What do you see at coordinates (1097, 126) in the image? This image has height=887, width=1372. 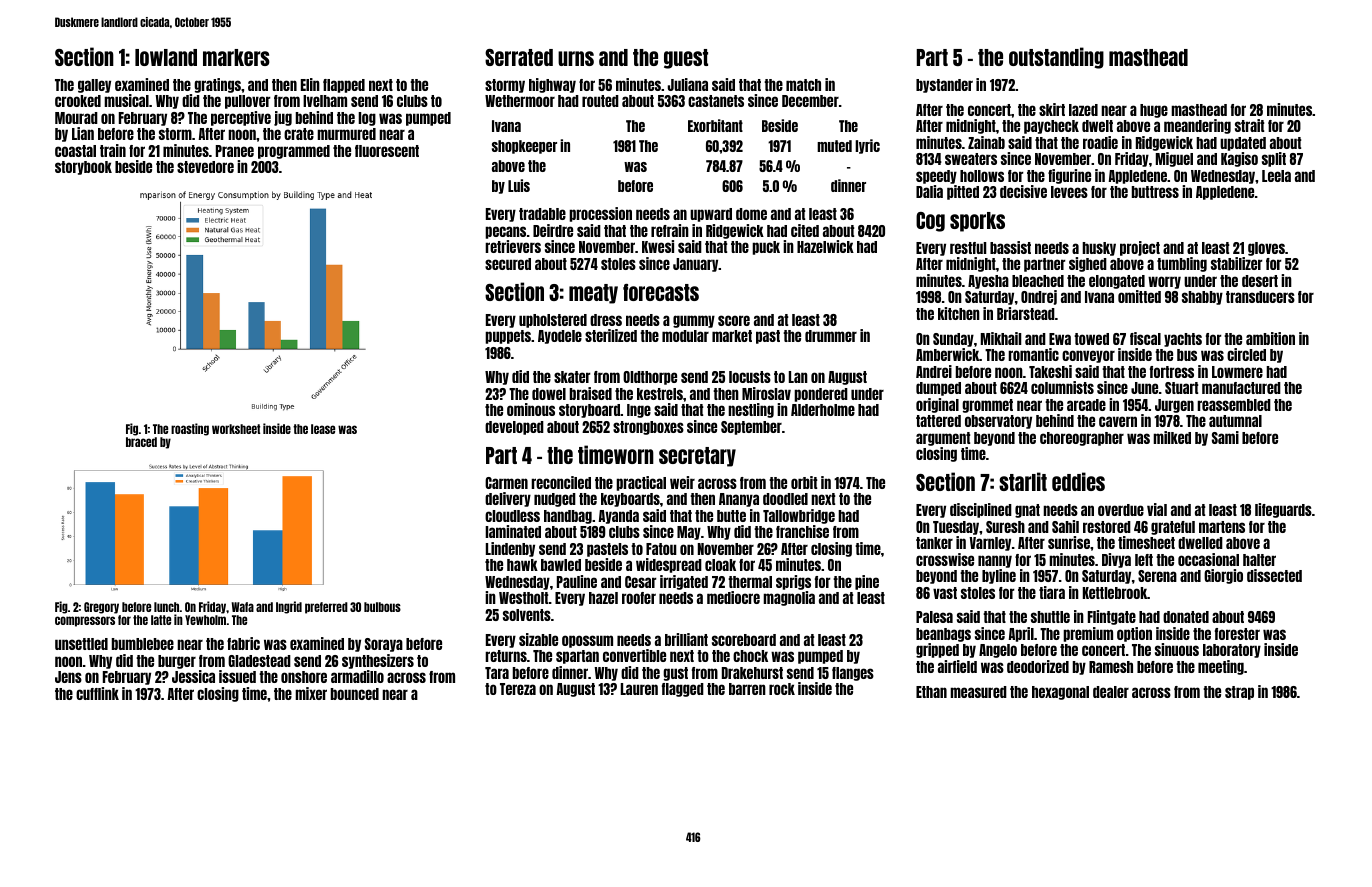 I see `dwelt` at bounding box center [1097, 126].
